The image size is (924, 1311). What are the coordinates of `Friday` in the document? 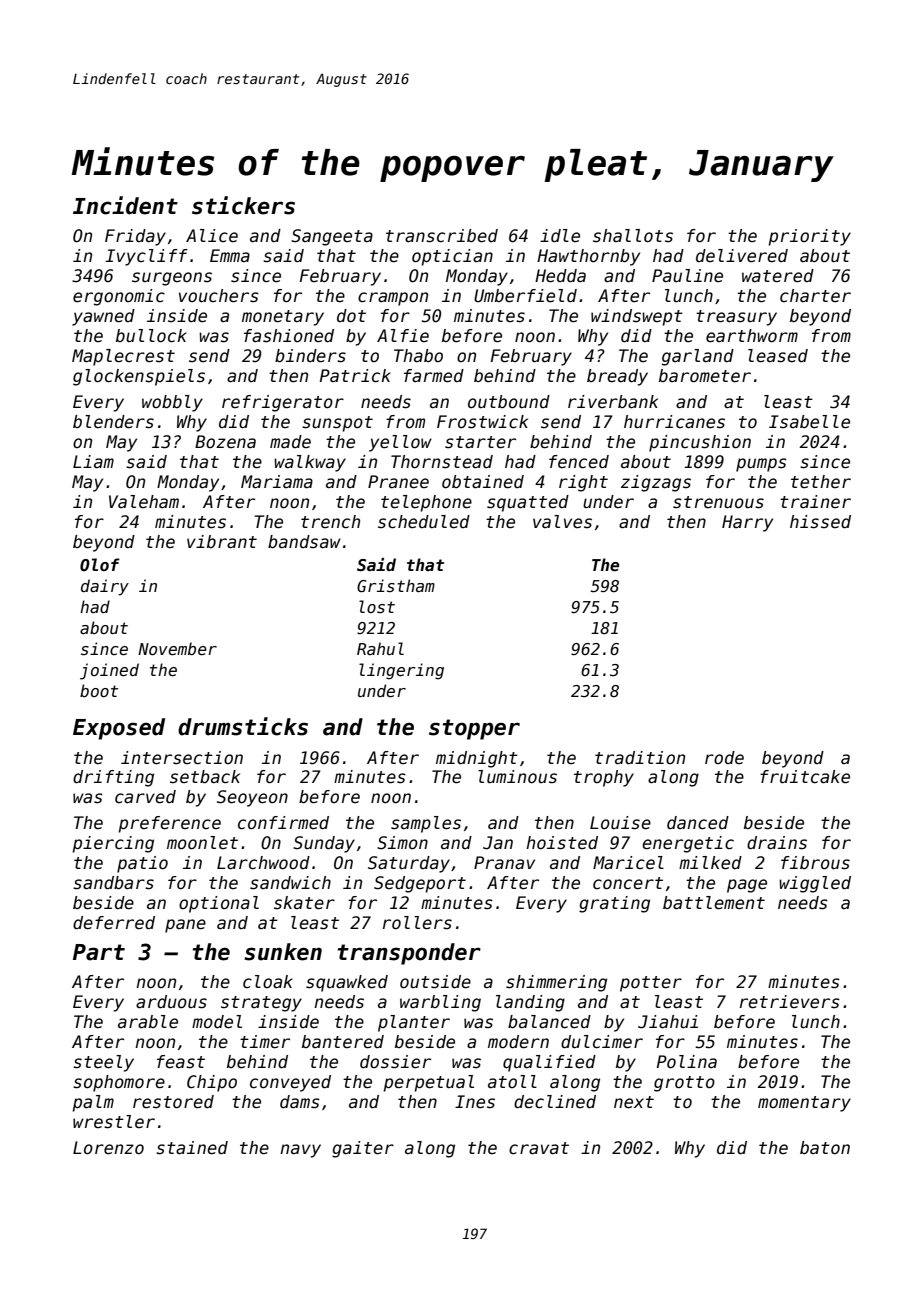 It's located at (135, 237).
